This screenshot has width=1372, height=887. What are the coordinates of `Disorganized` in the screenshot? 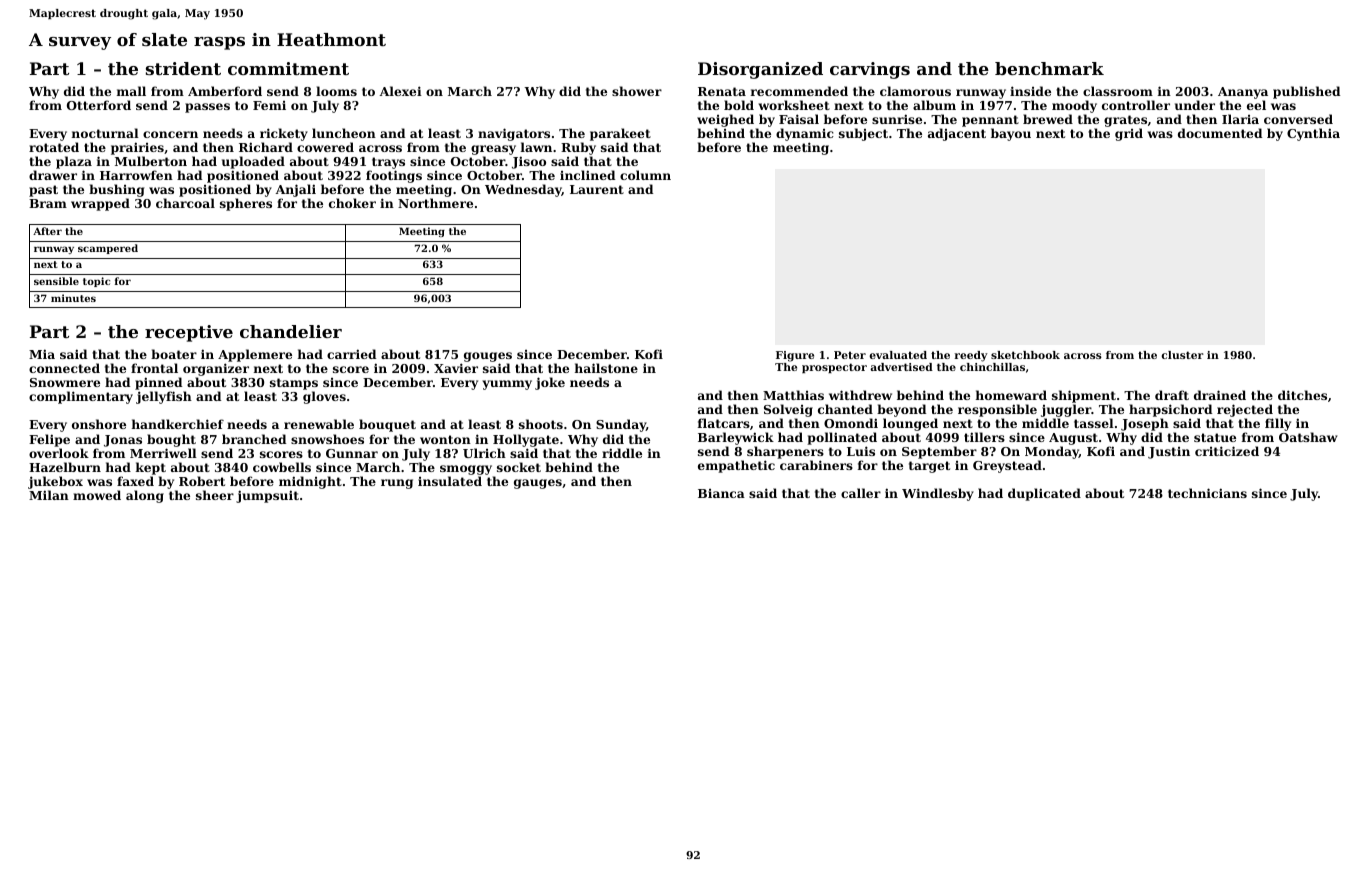 It's located at (760, 70).
